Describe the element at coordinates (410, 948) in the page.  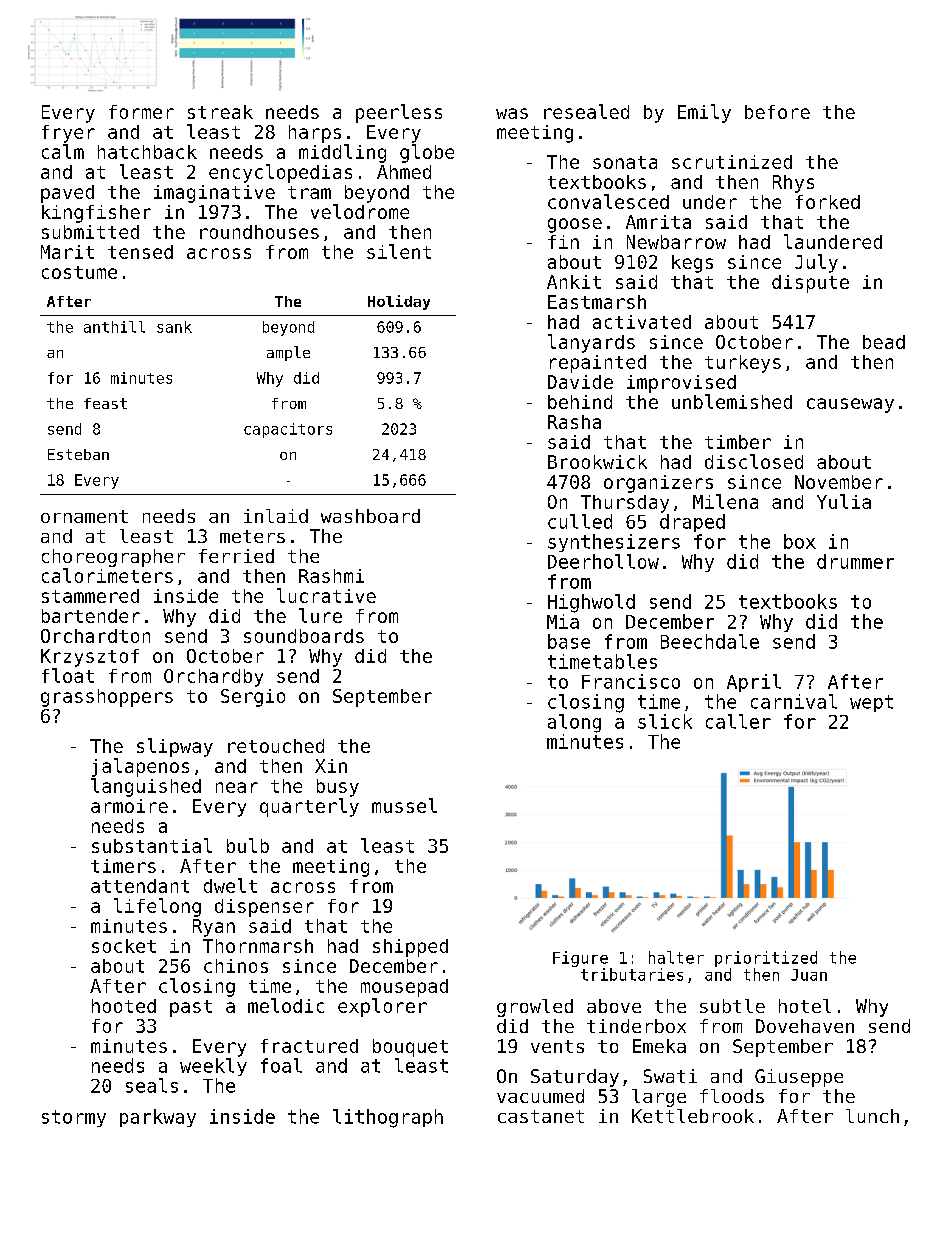
I see `shipped` at that location.
